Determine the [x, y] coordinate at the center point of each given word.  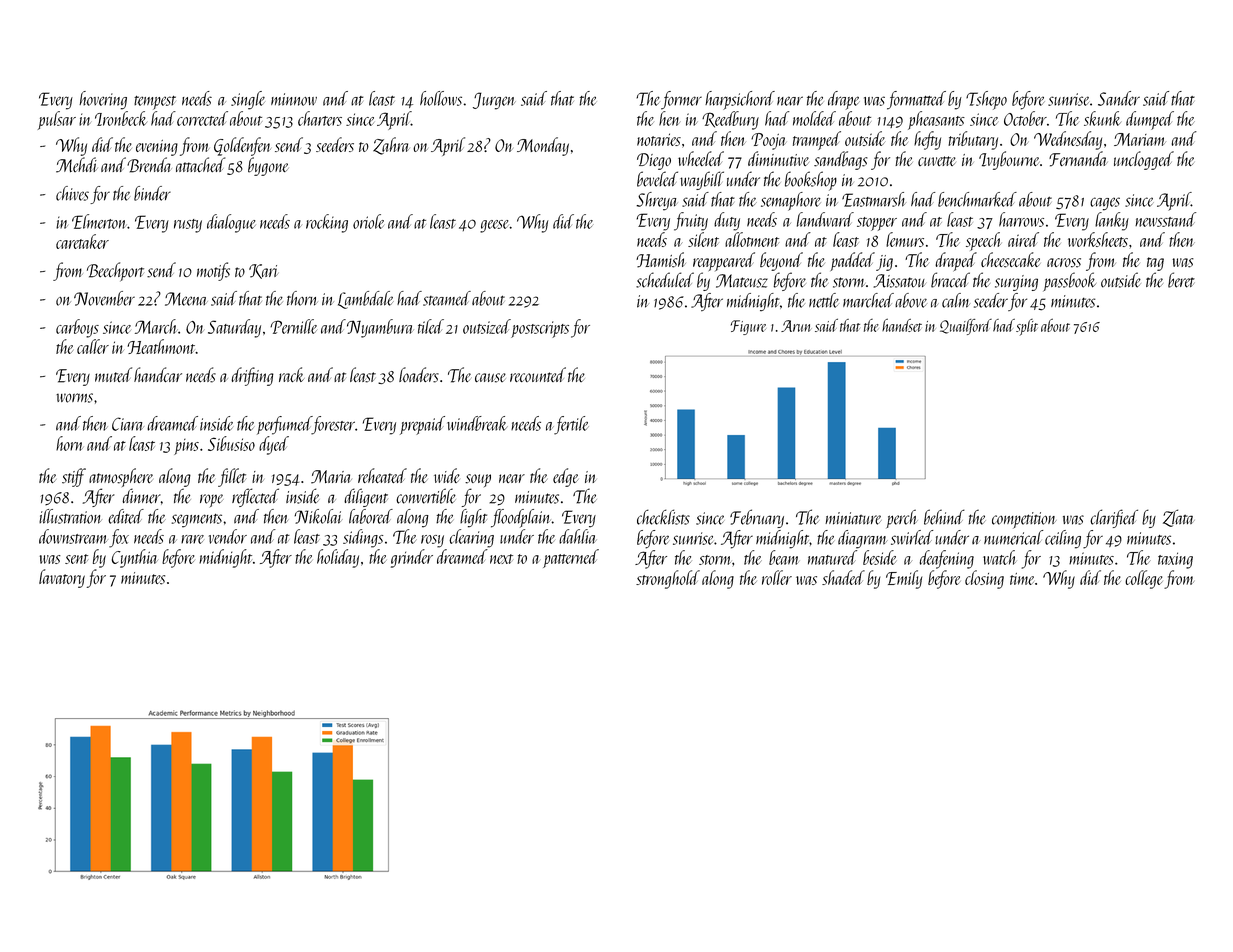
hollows [441, 98]
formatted [916, 100]
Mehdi [77, 165]
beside [879, 557]
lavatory [62, 578]
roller [777, 577]
